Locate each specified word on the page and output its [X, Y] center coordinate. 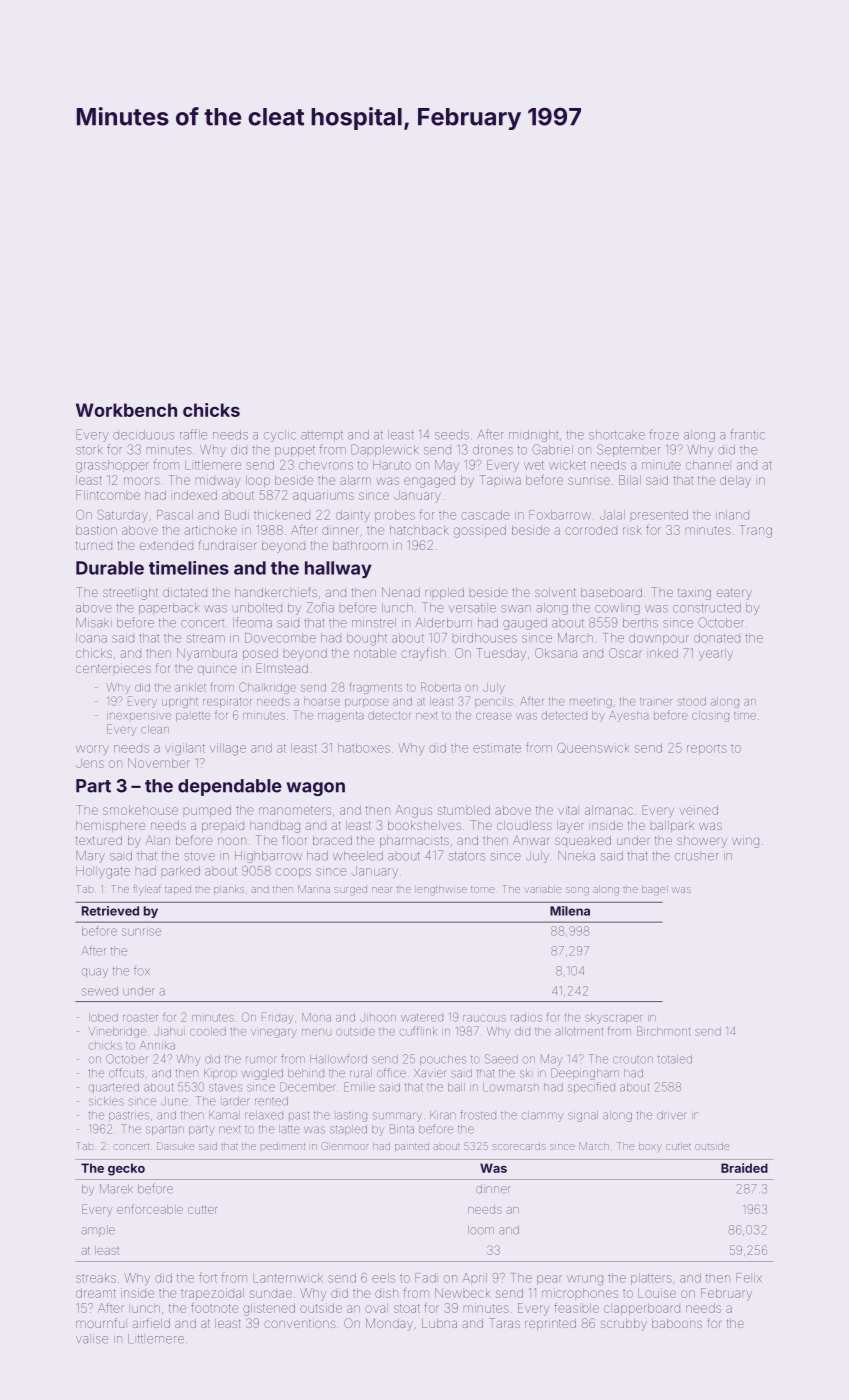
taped [178, 889]
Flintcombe [108, 495]
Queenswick [593, 748]
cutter [202, 1210]
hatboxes [364, 748]
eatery [734, 594]
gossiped [480, 531]
